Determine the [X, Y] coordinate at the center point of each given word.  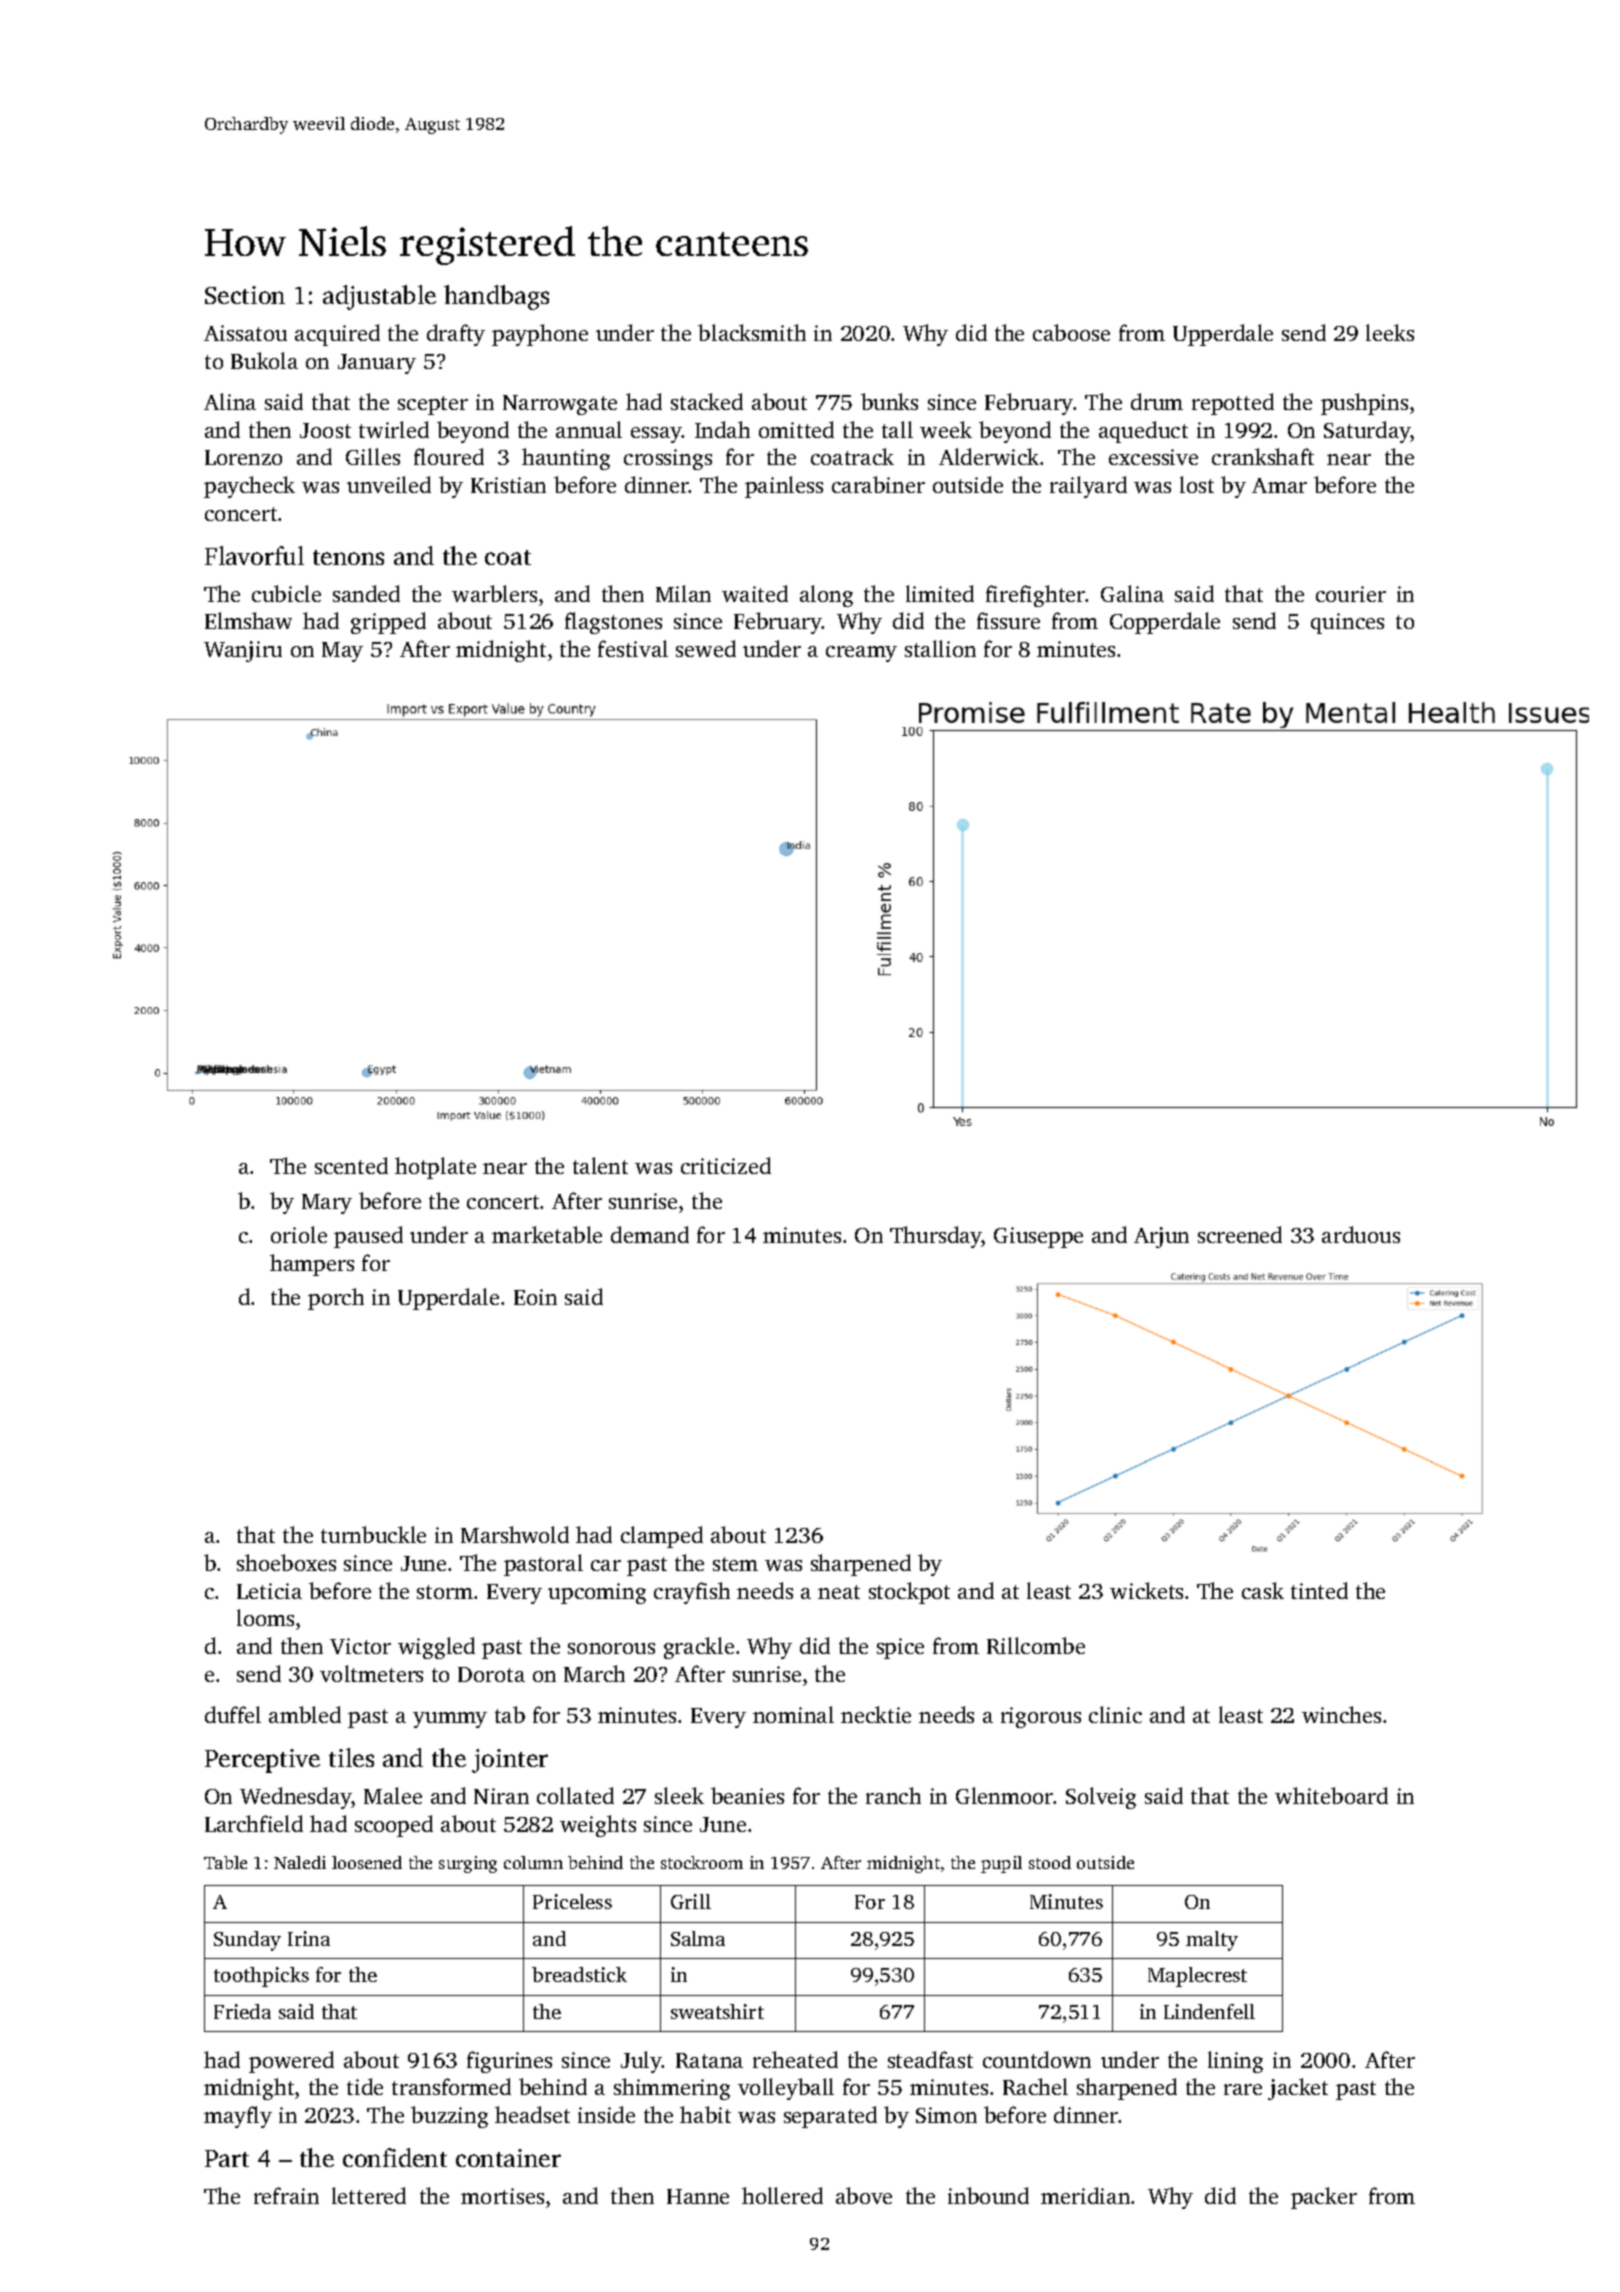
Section [245, 295]
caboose [1071, 332]
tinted [1319, 1590]
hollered [782, 2195]
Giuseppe [1038, 1237]
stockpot [909, 1593]
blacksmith [752, 332]
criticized [726, 1165]
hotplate [435, 1168]
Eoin [535, 1297]
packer [1324, 2198]
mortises [502, 2196]
